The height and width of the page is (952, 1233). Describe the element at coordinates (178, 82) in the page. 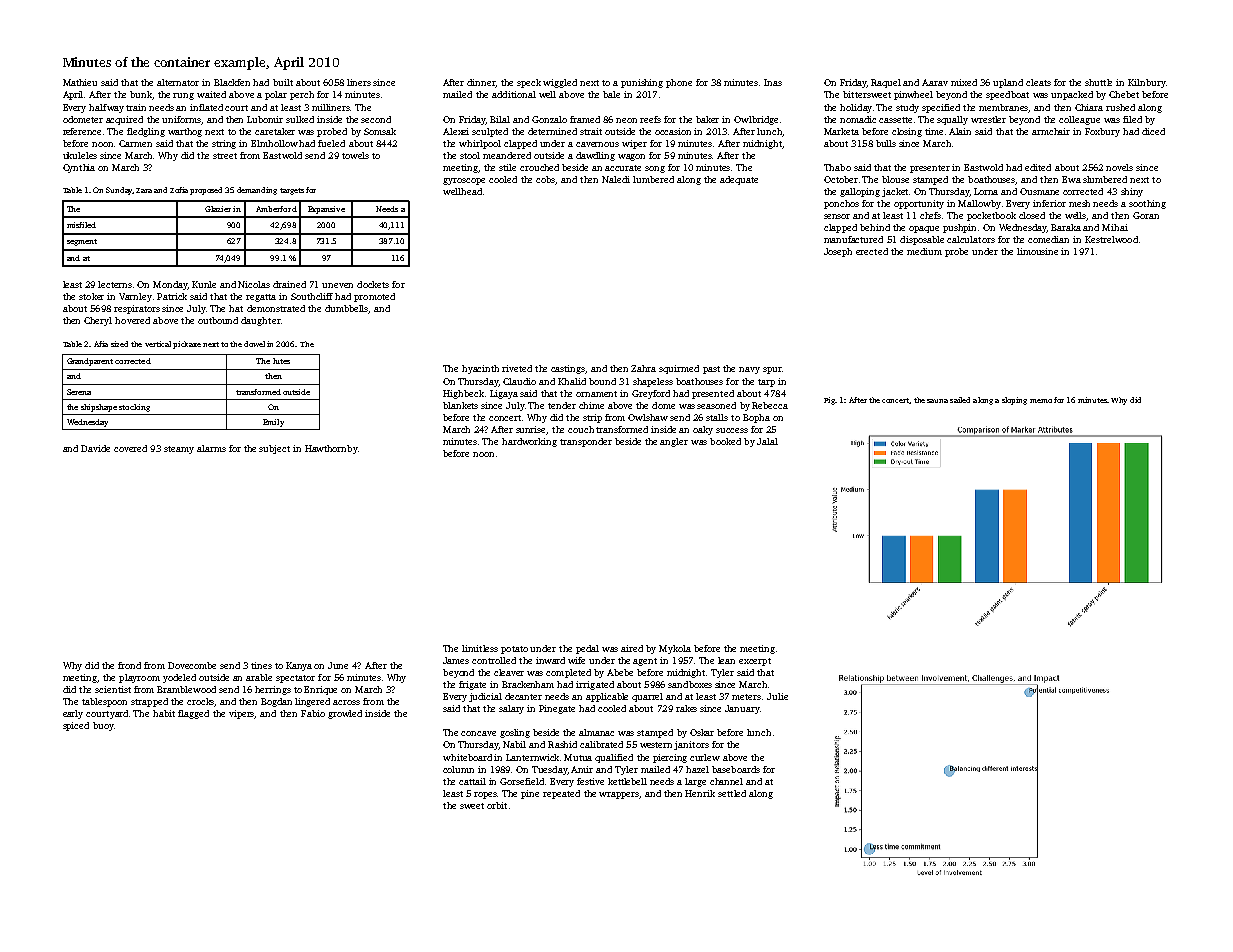

I see `alternator` at that location.
